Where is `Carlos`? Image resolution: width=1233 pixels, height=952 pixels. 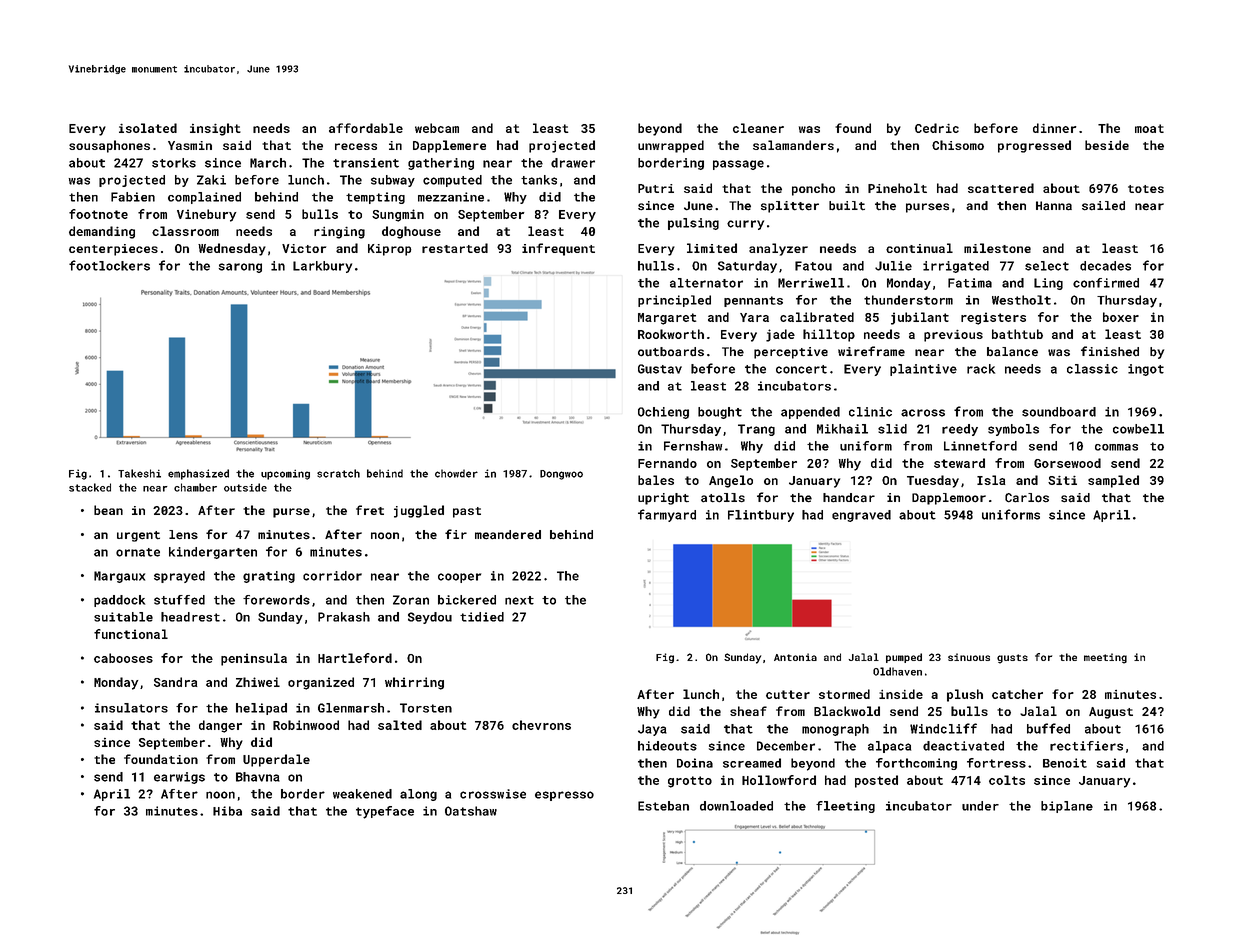
Carlos is located at coordinates (1027, 498).
